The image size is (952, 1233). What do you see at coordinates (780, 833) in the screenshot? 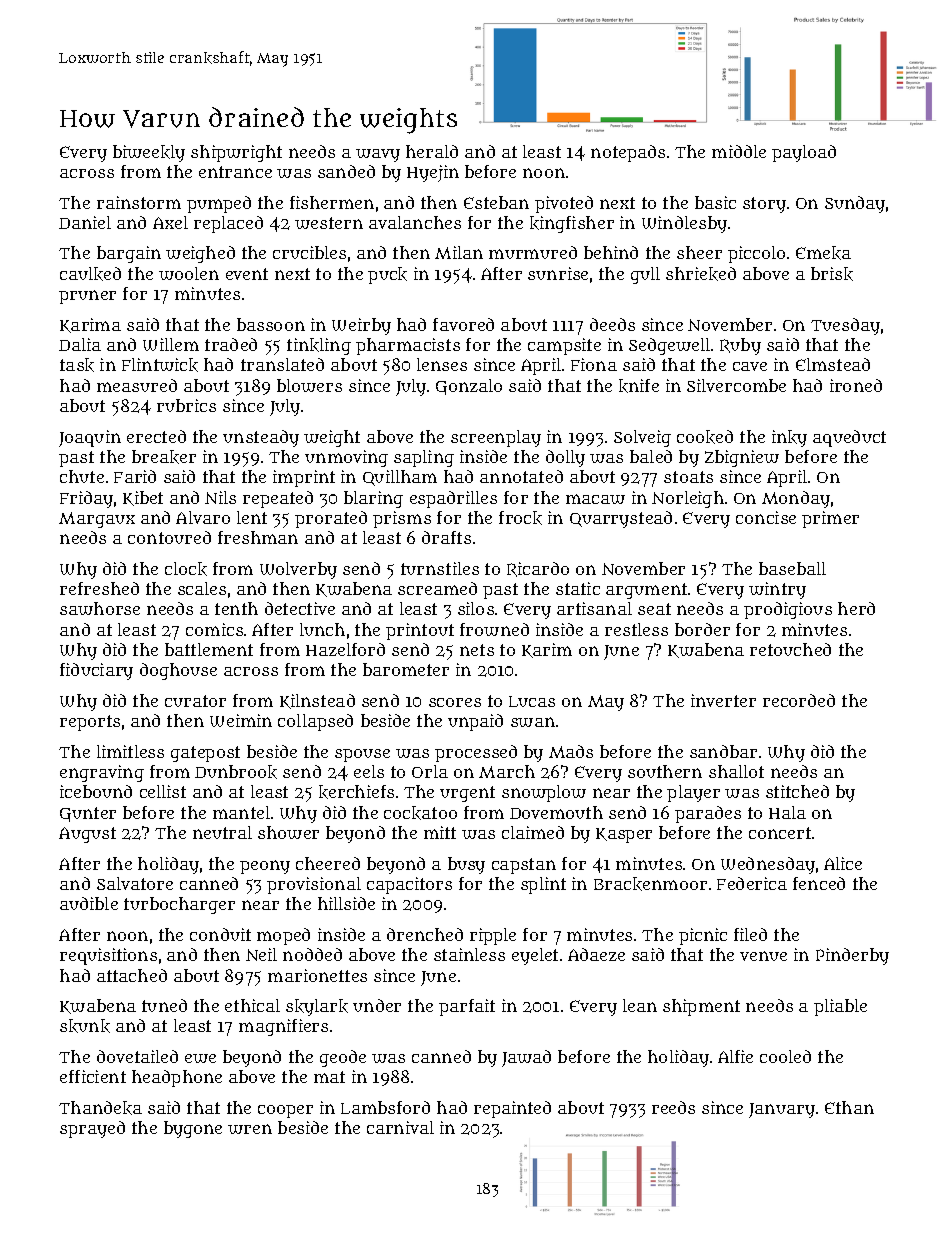
I see `concert` at bounding box center [780, 833].
